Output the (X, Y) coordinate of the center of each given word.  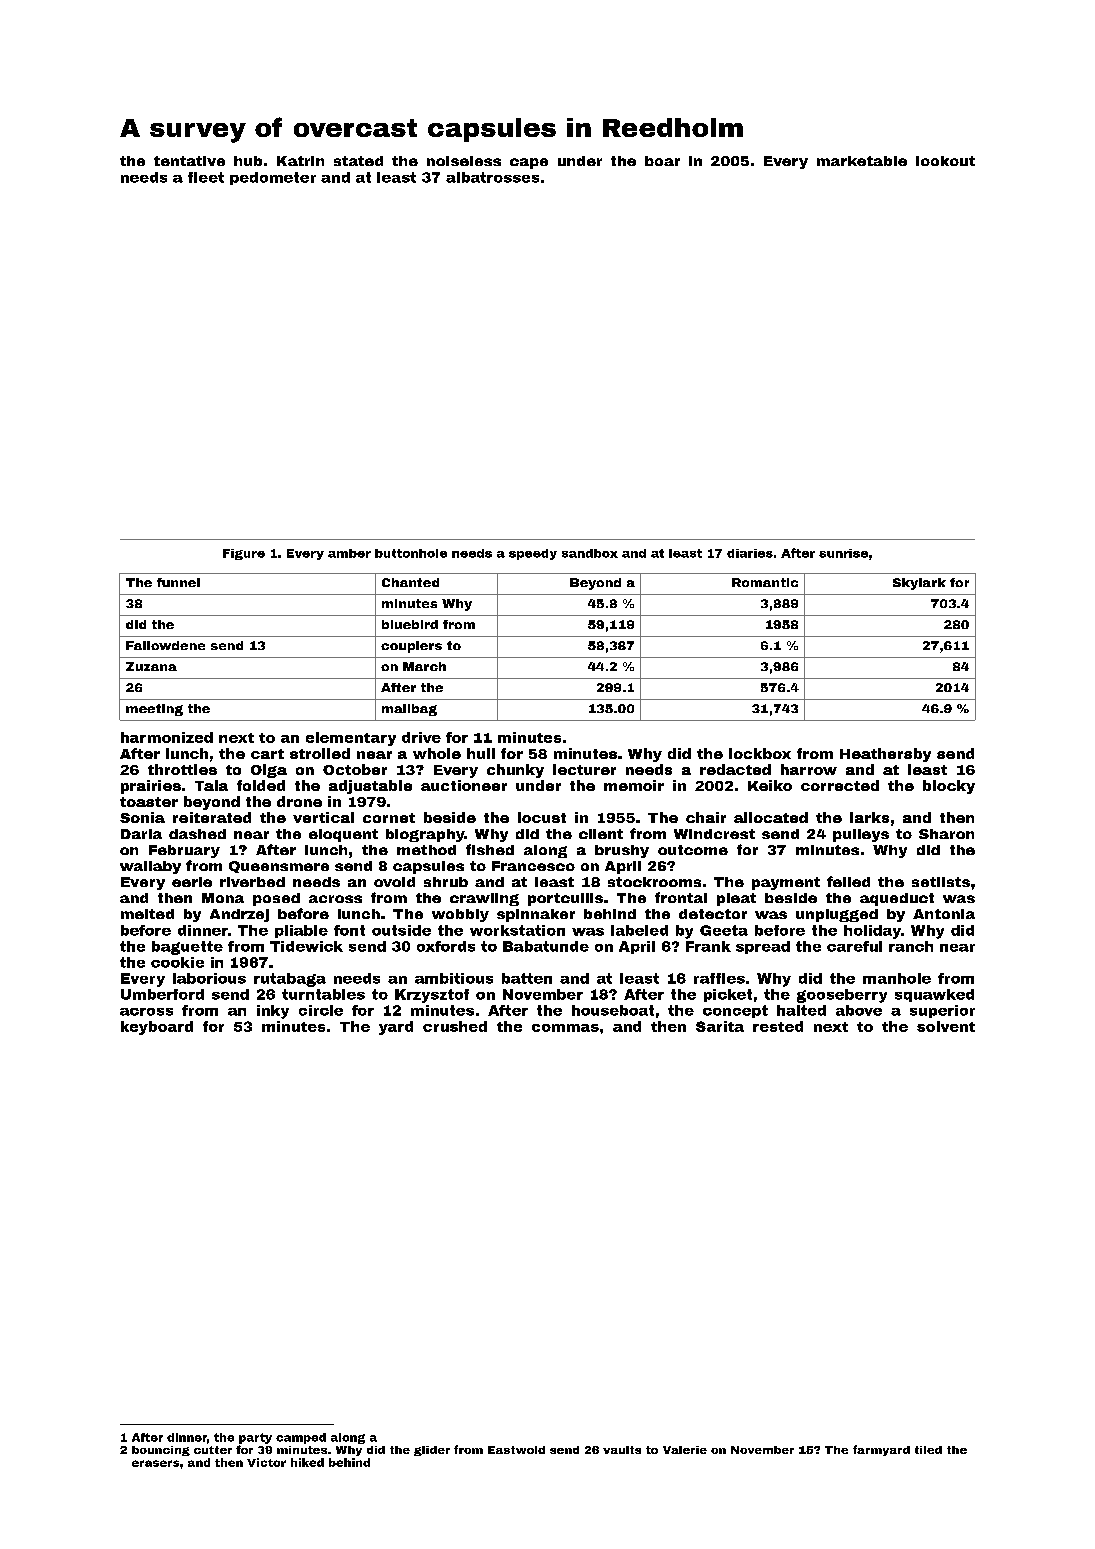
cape (529, 163)
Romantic (765, 582)
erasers (155, 1463)
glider (432, 1451)
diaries (750, 553)
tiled (928, 1450)
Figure (244, 554)
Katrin (300, 161)
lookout (945, 161)
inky (273, 1012)
